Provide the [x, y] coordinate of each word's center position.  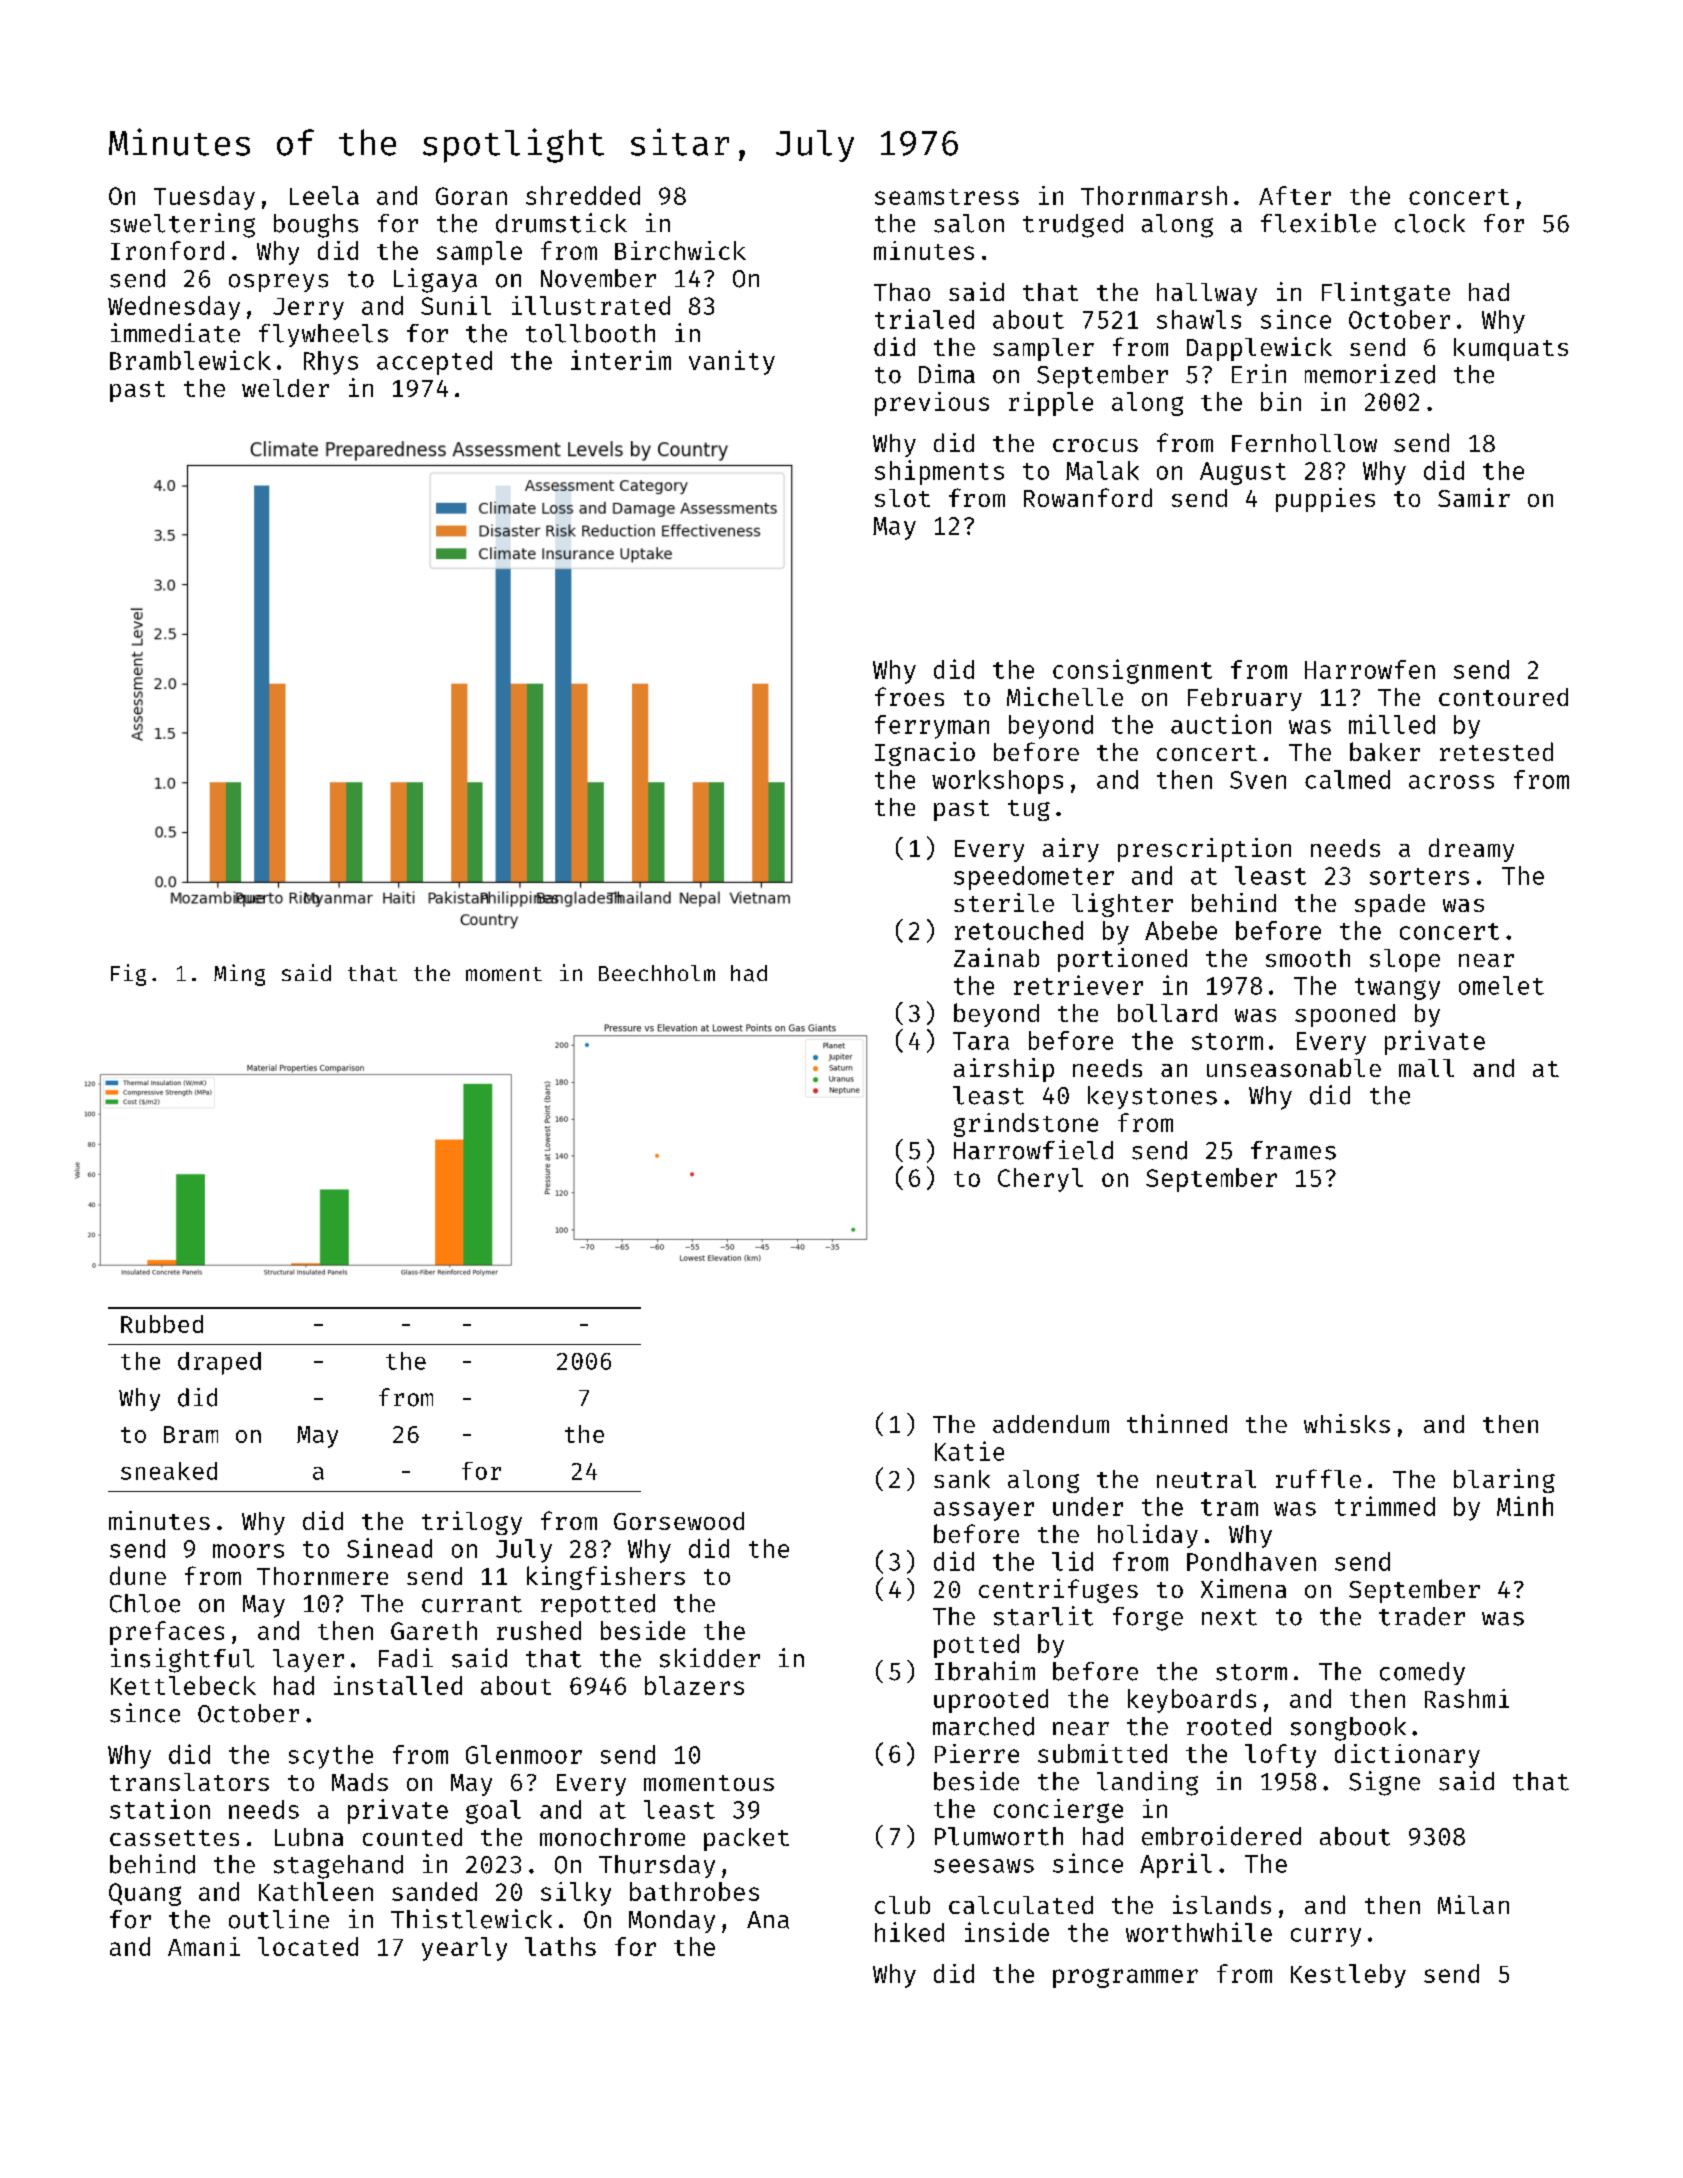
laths [560, 1946]
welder [285, 388]
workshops [997, 782]
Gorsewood [679, 1521]
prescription [1204, 850]
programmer [1125, 1978]
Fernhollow [1304, 443]
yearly [464, 1949]
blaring [1504, 1481]
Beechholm [657, 973]
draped [219, 1363]
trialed [924, 319]
